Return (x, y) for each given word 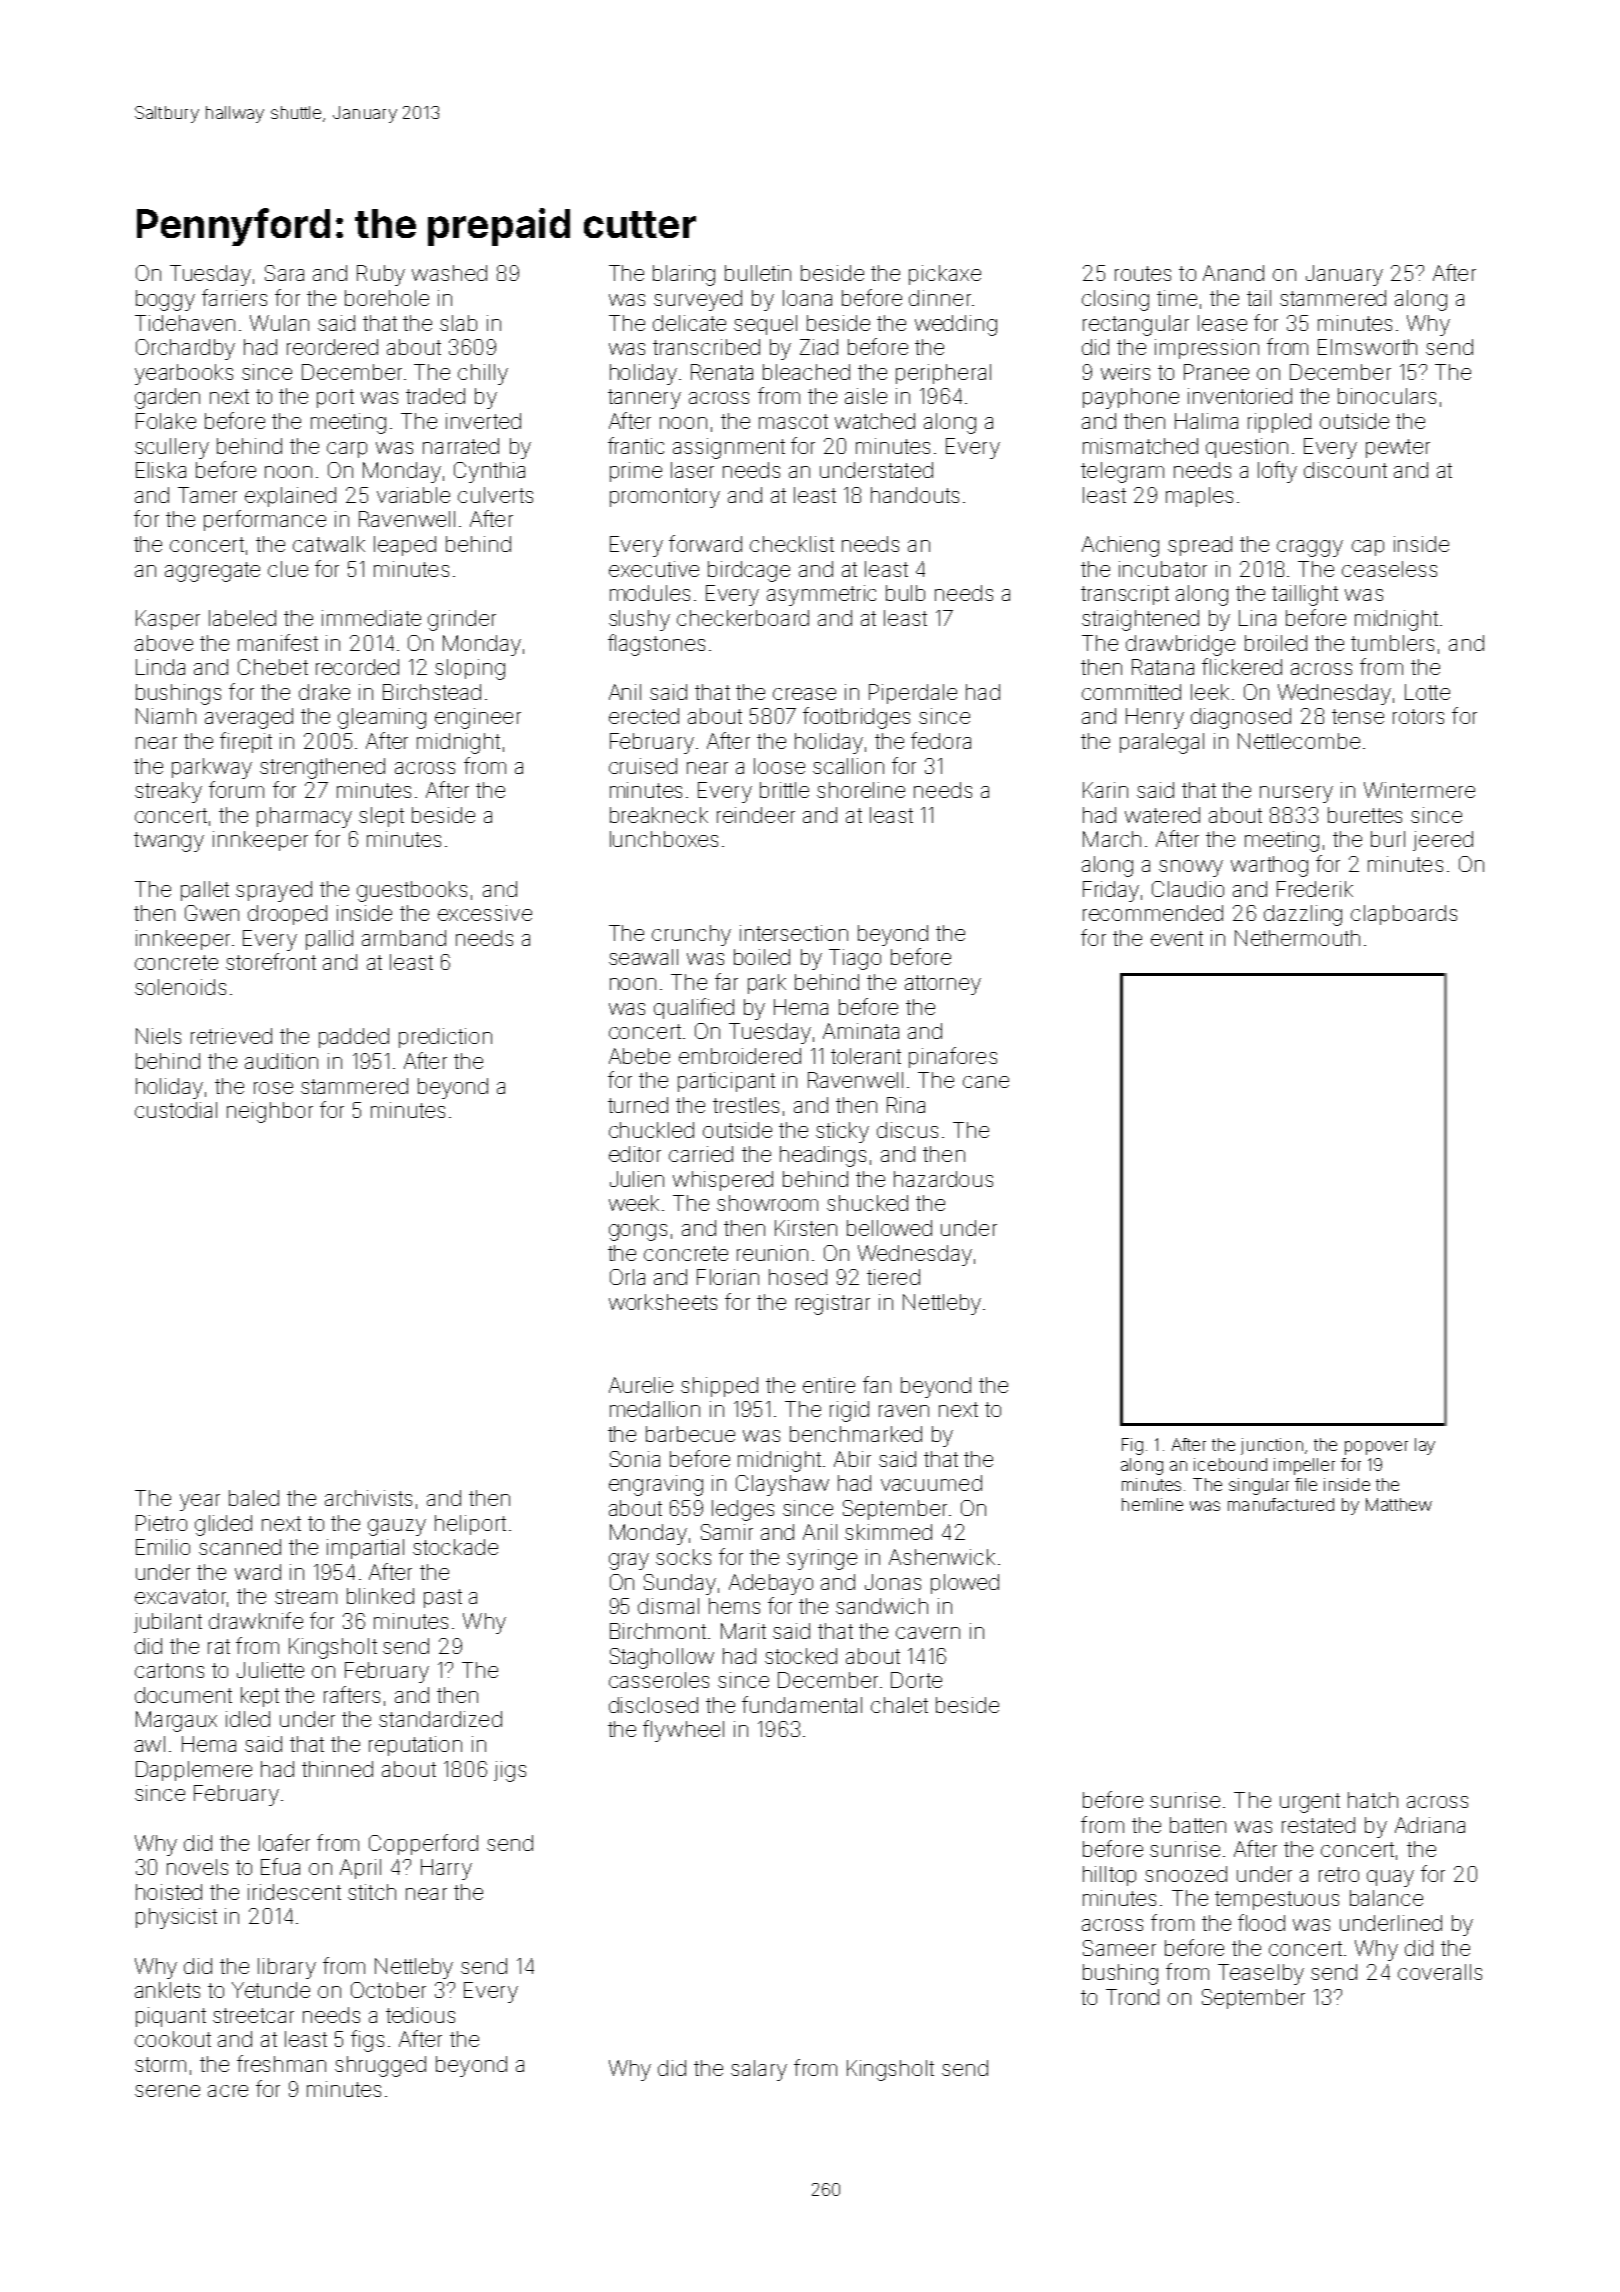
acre (228, 2091)
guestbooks (412, 891)
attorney (943, 985)
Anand (1233, 273)
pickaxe (945, 275)
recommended (1153, 913)
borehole (387, 298)
